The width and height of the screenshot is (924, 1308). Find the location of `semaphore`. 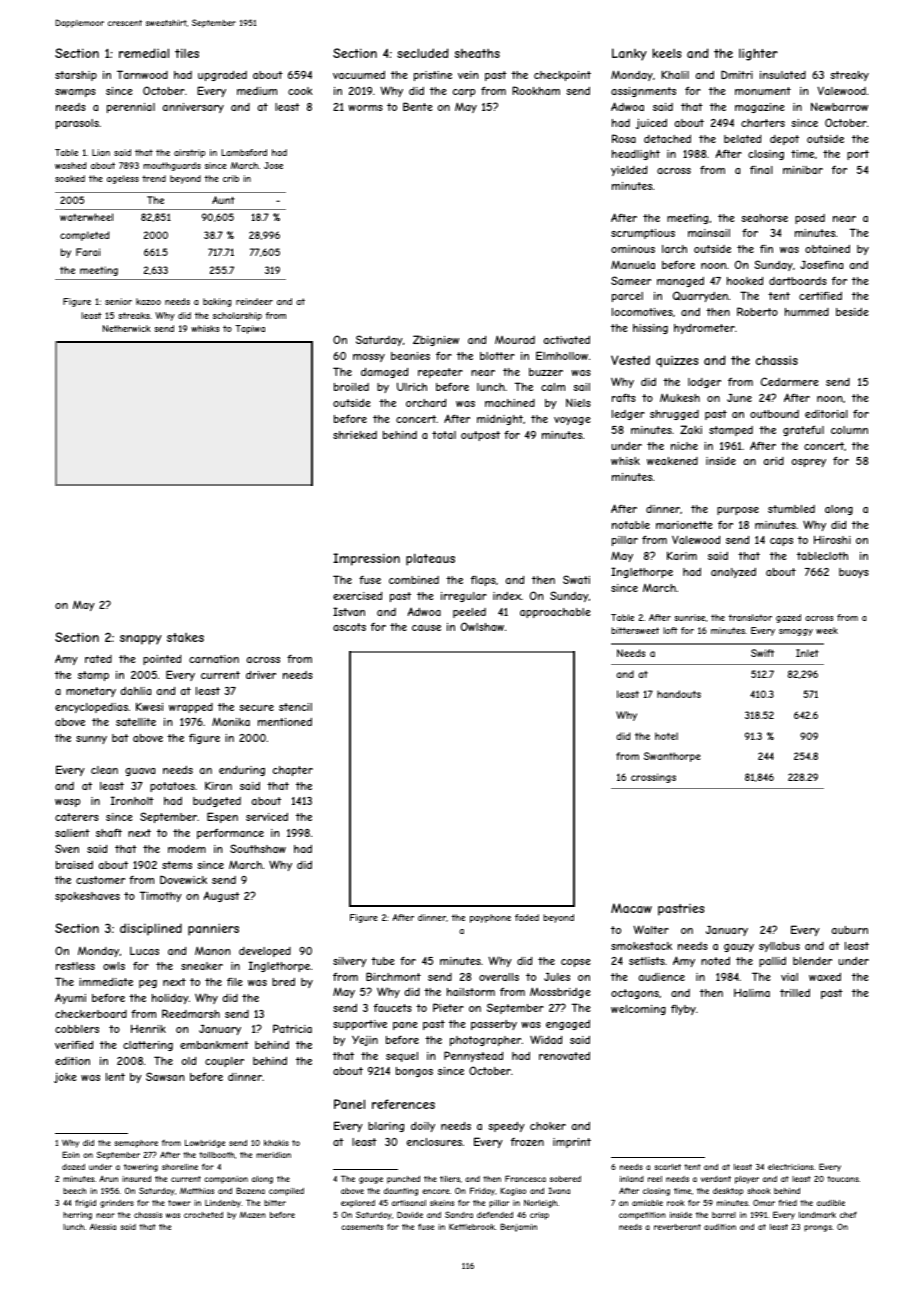

semaphore is located at coordinates (136, 1144).
